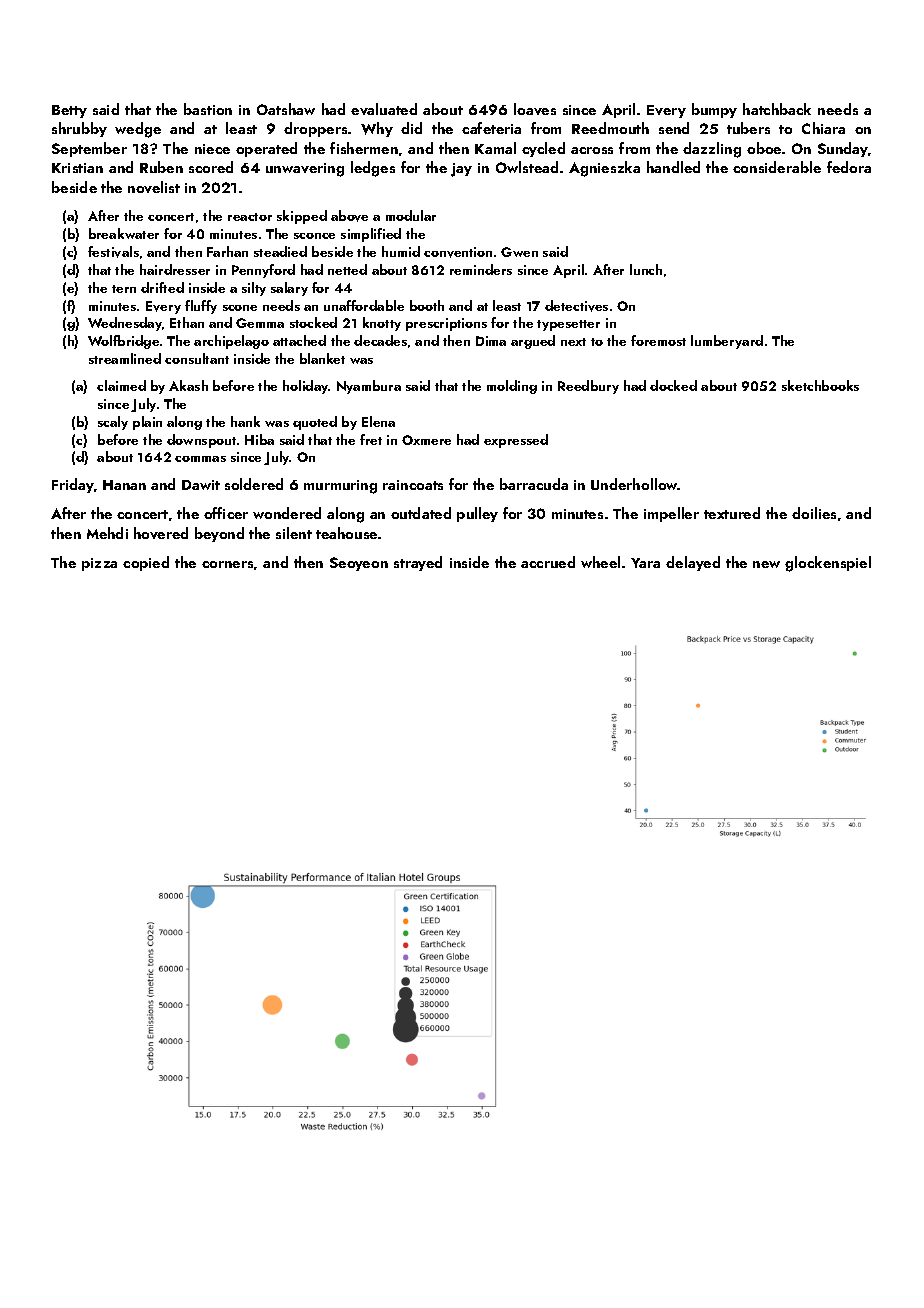  What do you see at coordinates (219, 534) in the screenshot?
I see `beyond` at bounding box center [219, 534].
